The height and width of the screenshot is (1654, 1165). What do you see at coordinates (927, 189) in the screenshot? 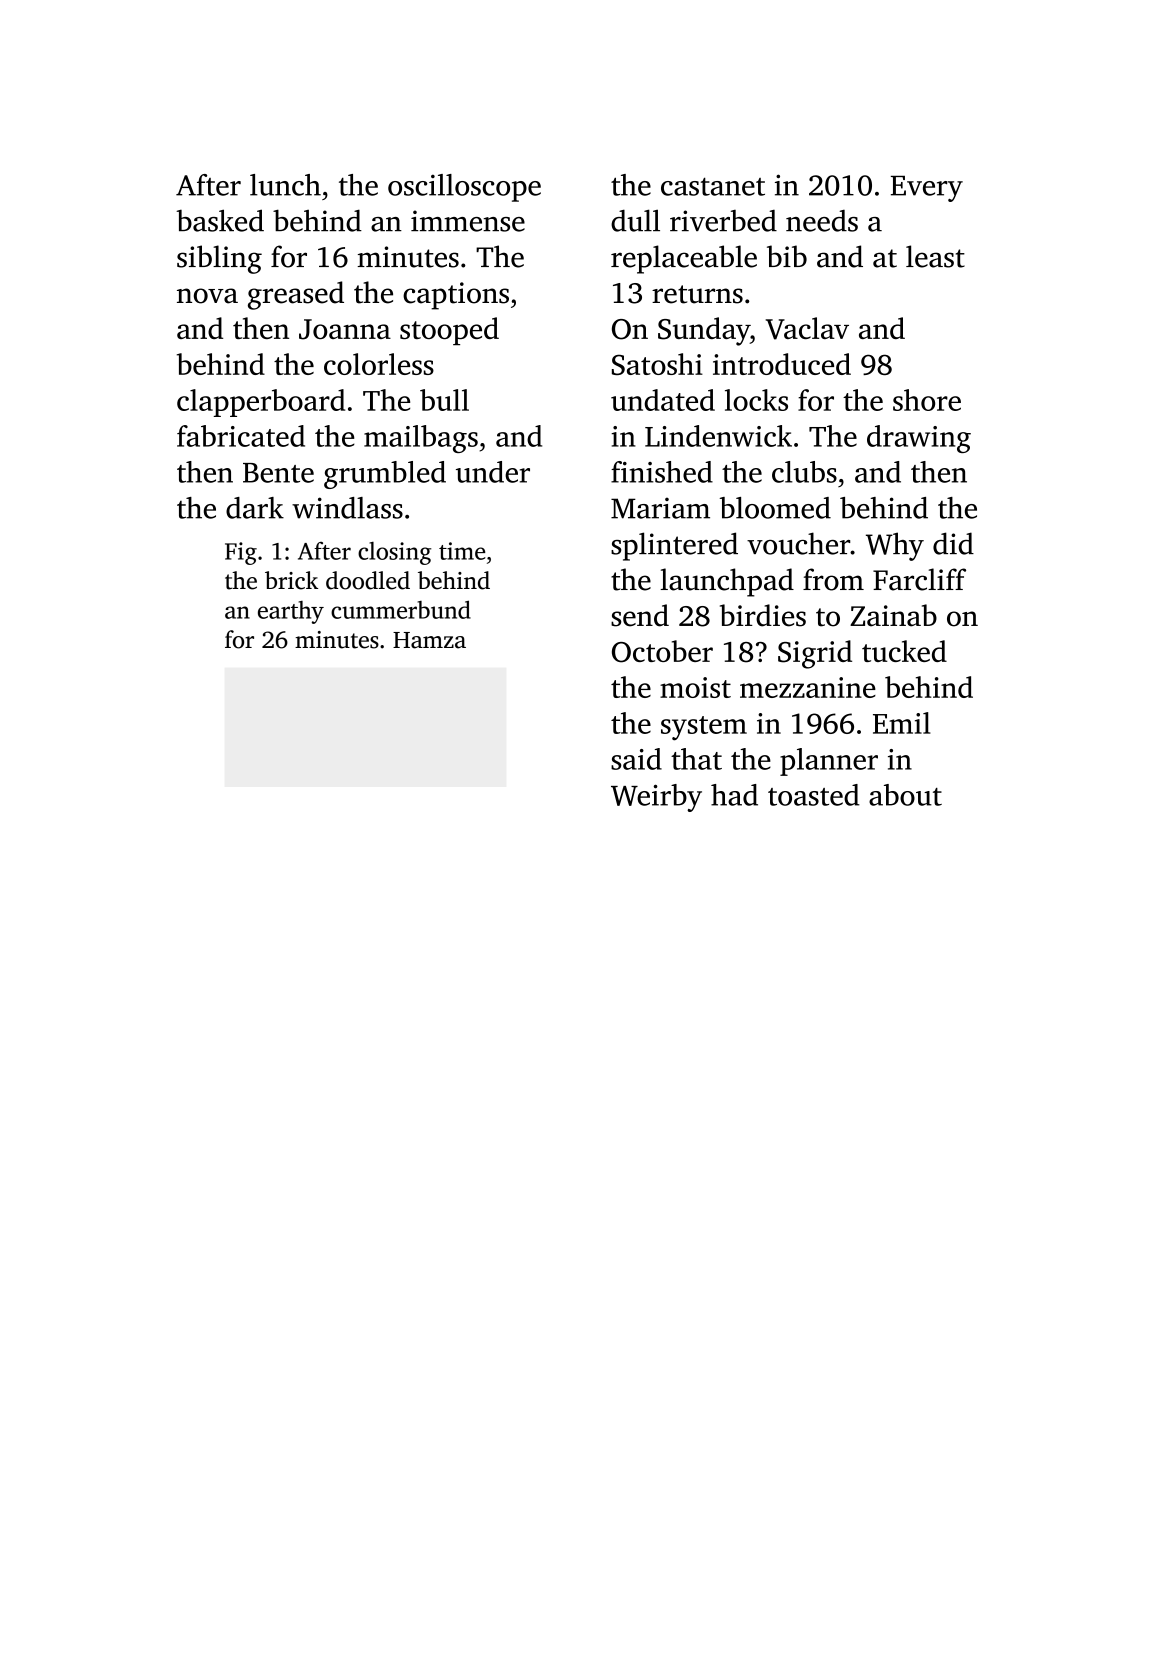
I see `Every` at bounding box center [927, 189].
